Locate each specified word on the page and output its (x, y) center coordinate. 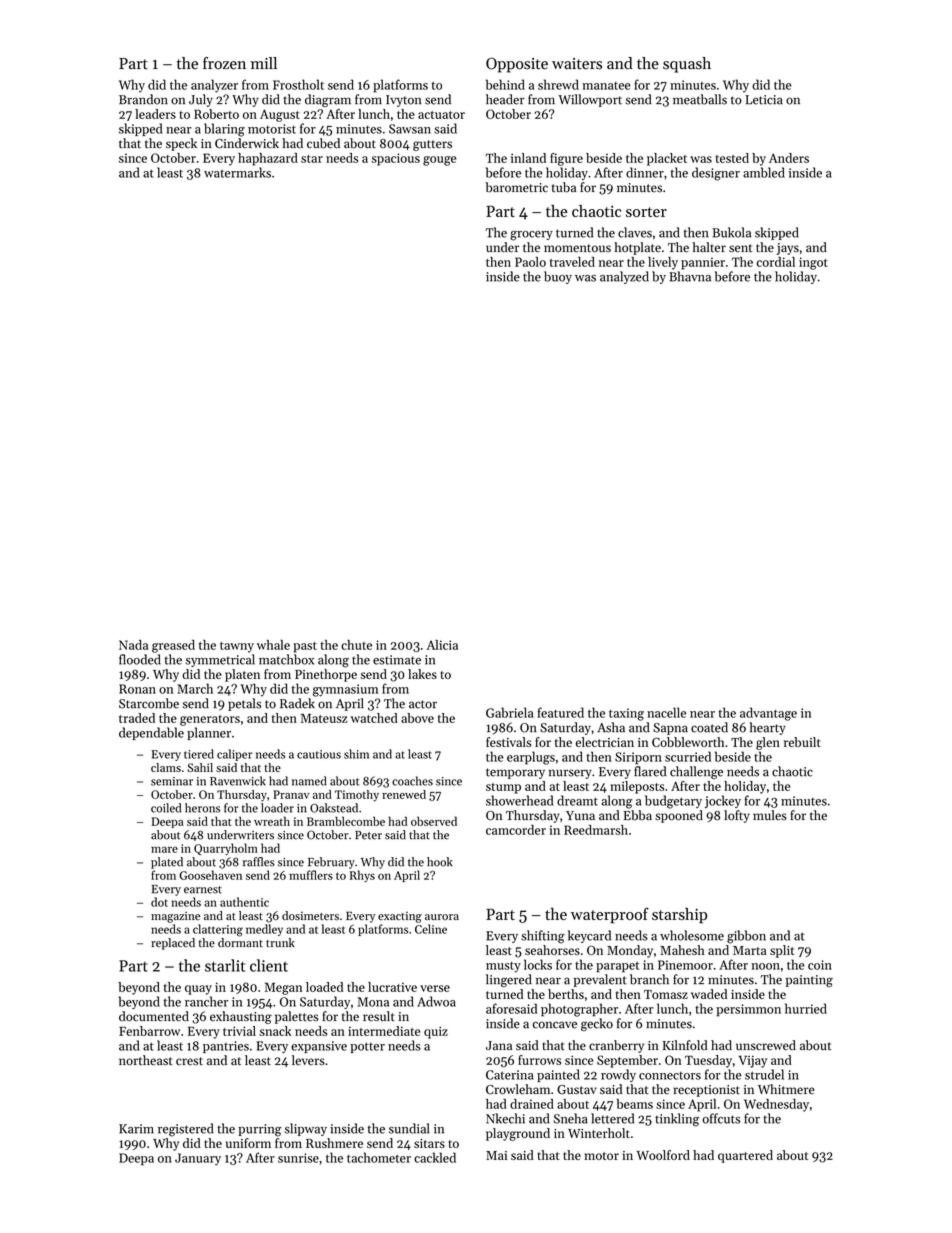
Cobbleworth (688, 742)
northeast (146, 1060)
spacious (395, 159)
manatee (606, 86)
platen (242, 675)
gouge (440, 161)
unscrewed (766, 1045)
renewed (404, 794)
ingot (813, 263)
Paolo (530, 262)
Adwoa (436, 1001)
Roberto (216, 114)
